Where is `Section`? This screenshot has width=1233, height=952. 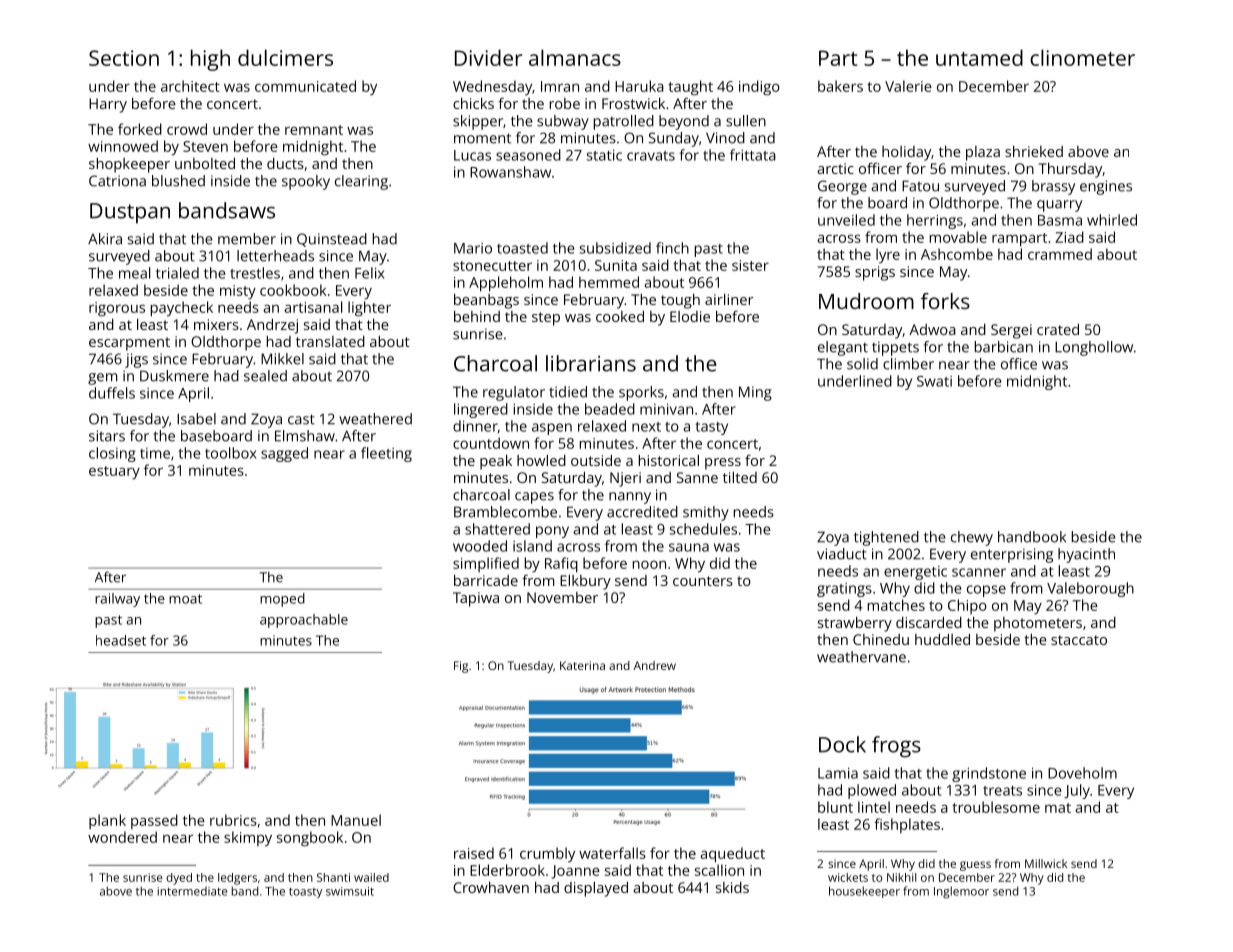
Section is located at coordinates (124, 58).
